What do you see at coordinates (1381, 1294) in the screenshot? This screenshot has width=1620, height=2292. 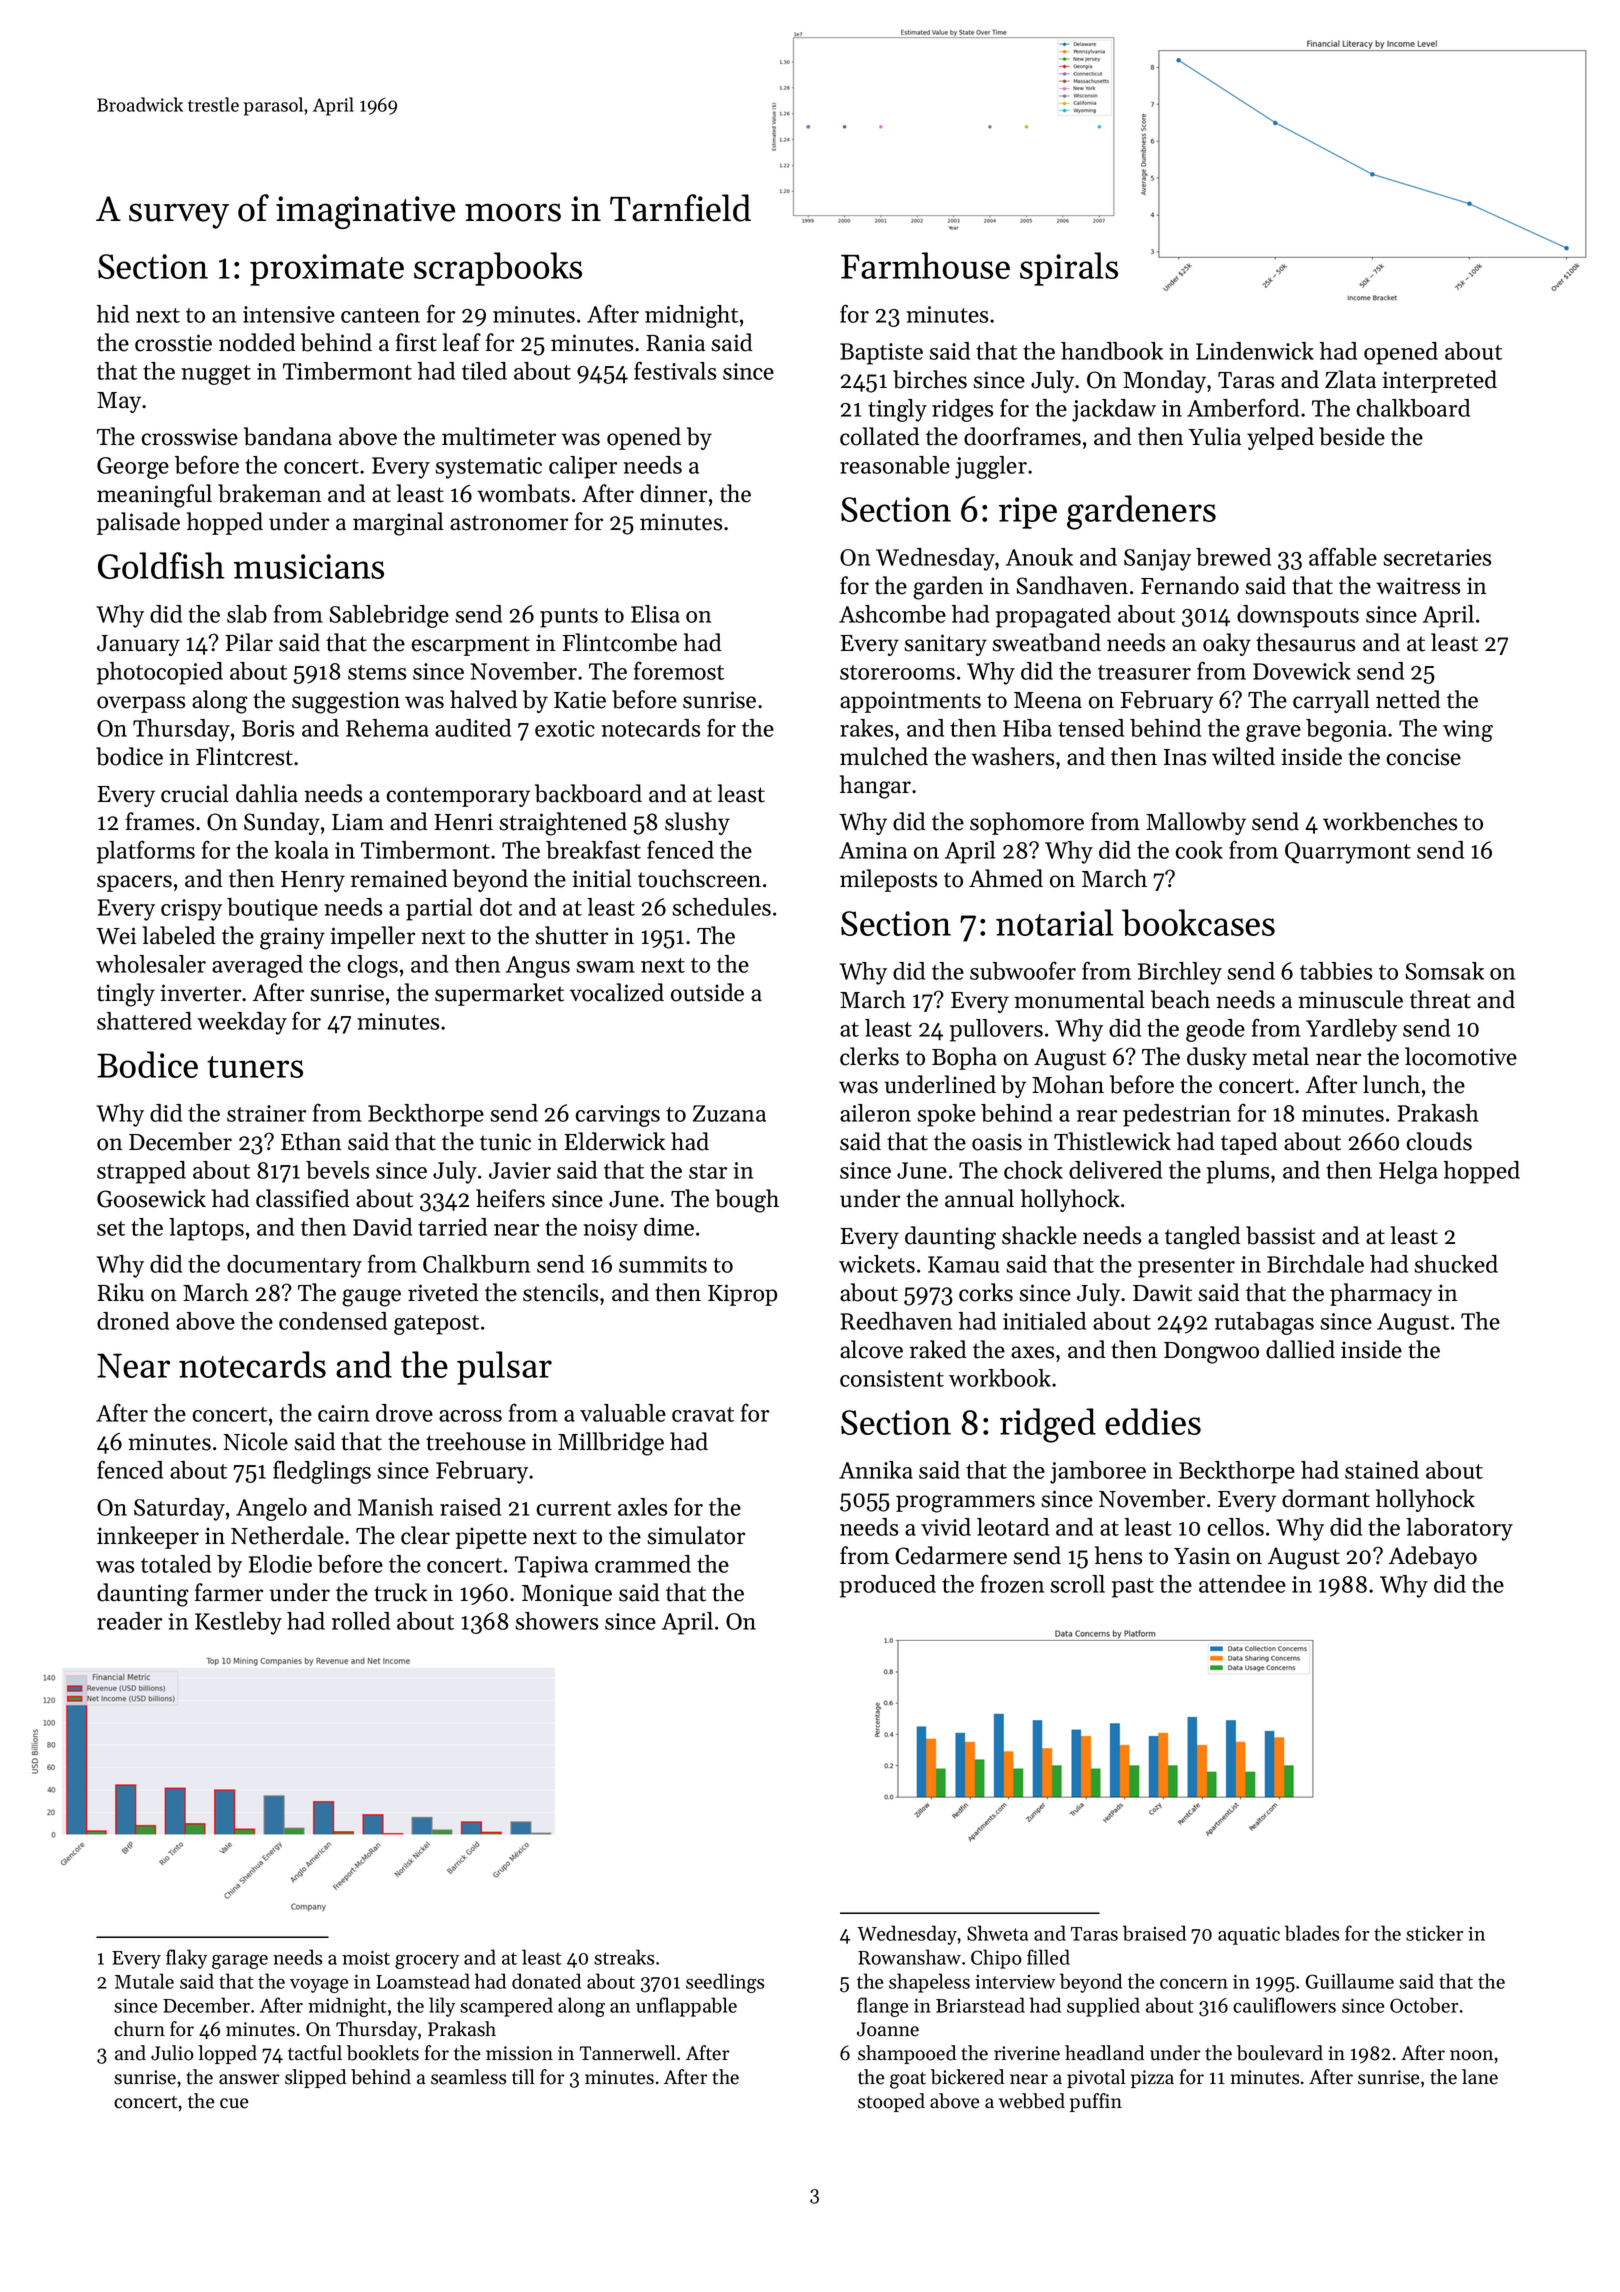 I see `pharmacy` at bounding box center [1381, 1294].
